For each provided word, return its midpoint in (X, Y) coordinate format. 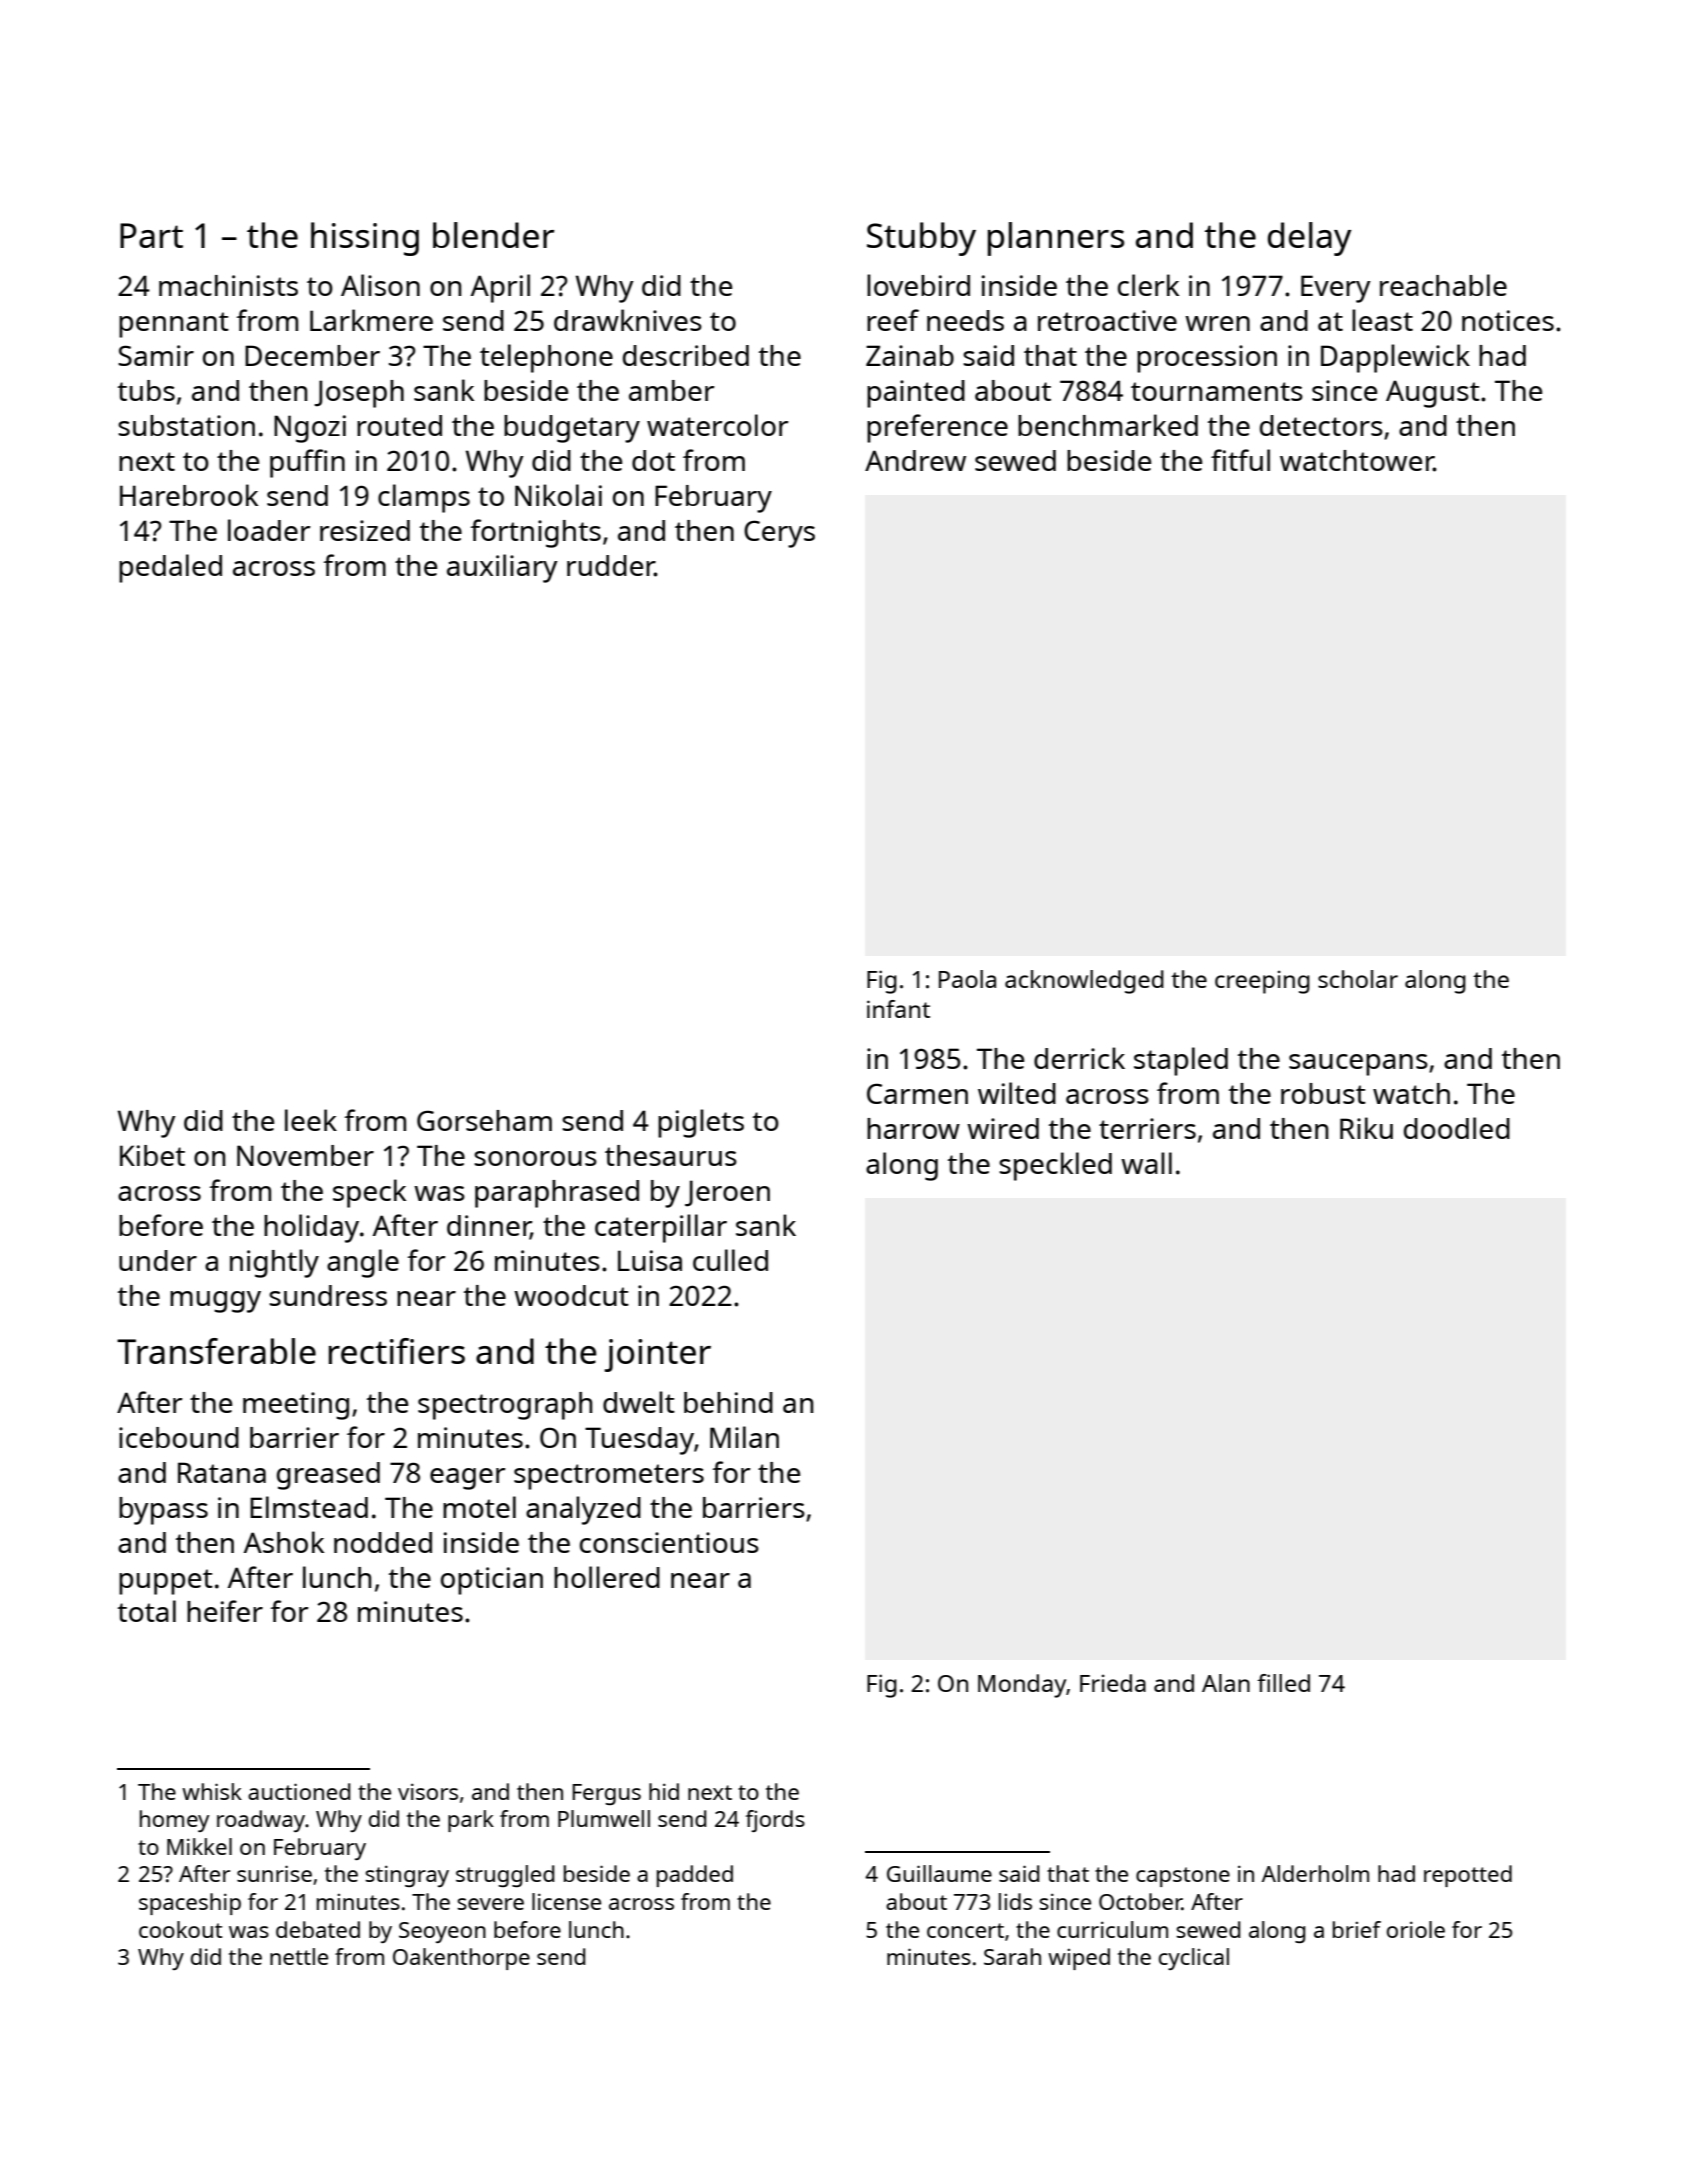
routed (399, 425)
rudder (611, 565)
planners (1056, 239)
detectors (1321, 425)
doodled (1457, 1128)
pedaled (170, 568)
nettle (299, 1956)
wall (1146, 1163)
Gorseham (484, 1120)
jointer (657, 1355)
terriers (1147, 1128)
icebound (179, 1437)
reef (893, 320)
